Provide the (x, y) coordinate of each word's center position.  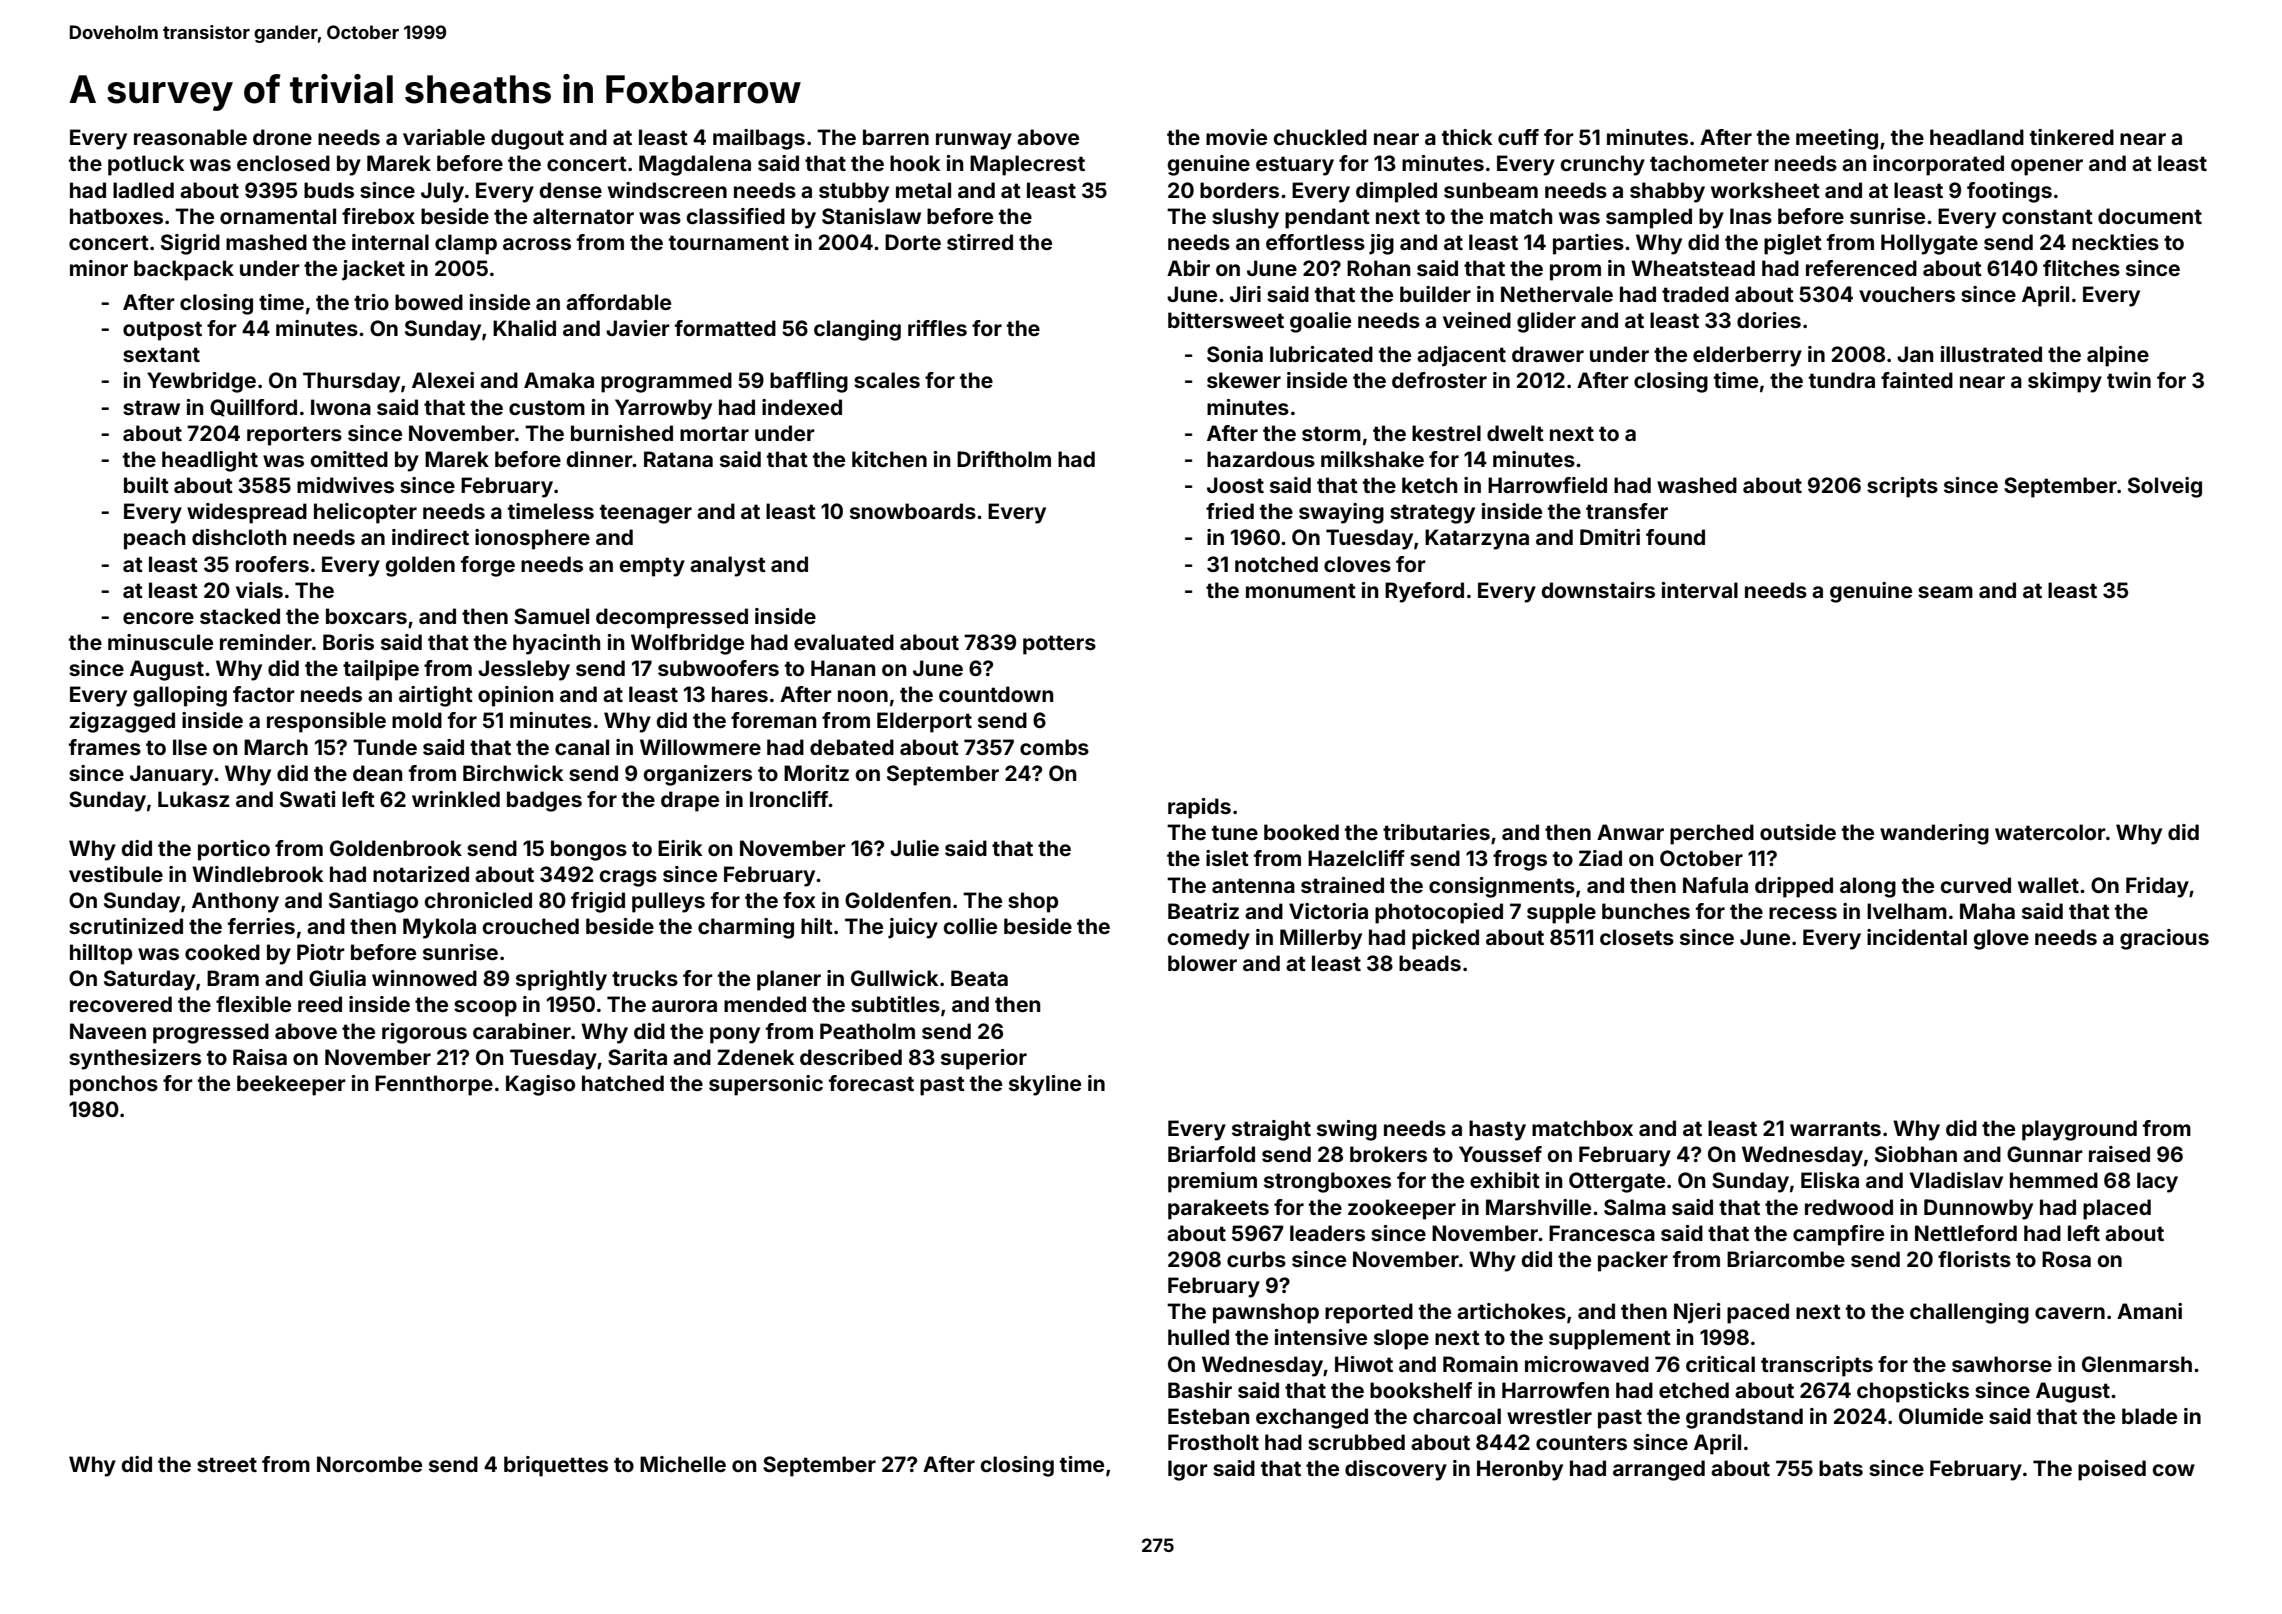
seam (1945, 592)
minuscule (160, 642)
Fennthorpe (434, 1085)
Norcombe (369, 1464)
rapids (1199, 808)
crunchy (1602, 165)
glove (2001, 939)
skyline (1045, 1085)
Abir (1188, 268)
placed (2117, 1209)
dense (570, 190)
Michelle (683, 1464)
